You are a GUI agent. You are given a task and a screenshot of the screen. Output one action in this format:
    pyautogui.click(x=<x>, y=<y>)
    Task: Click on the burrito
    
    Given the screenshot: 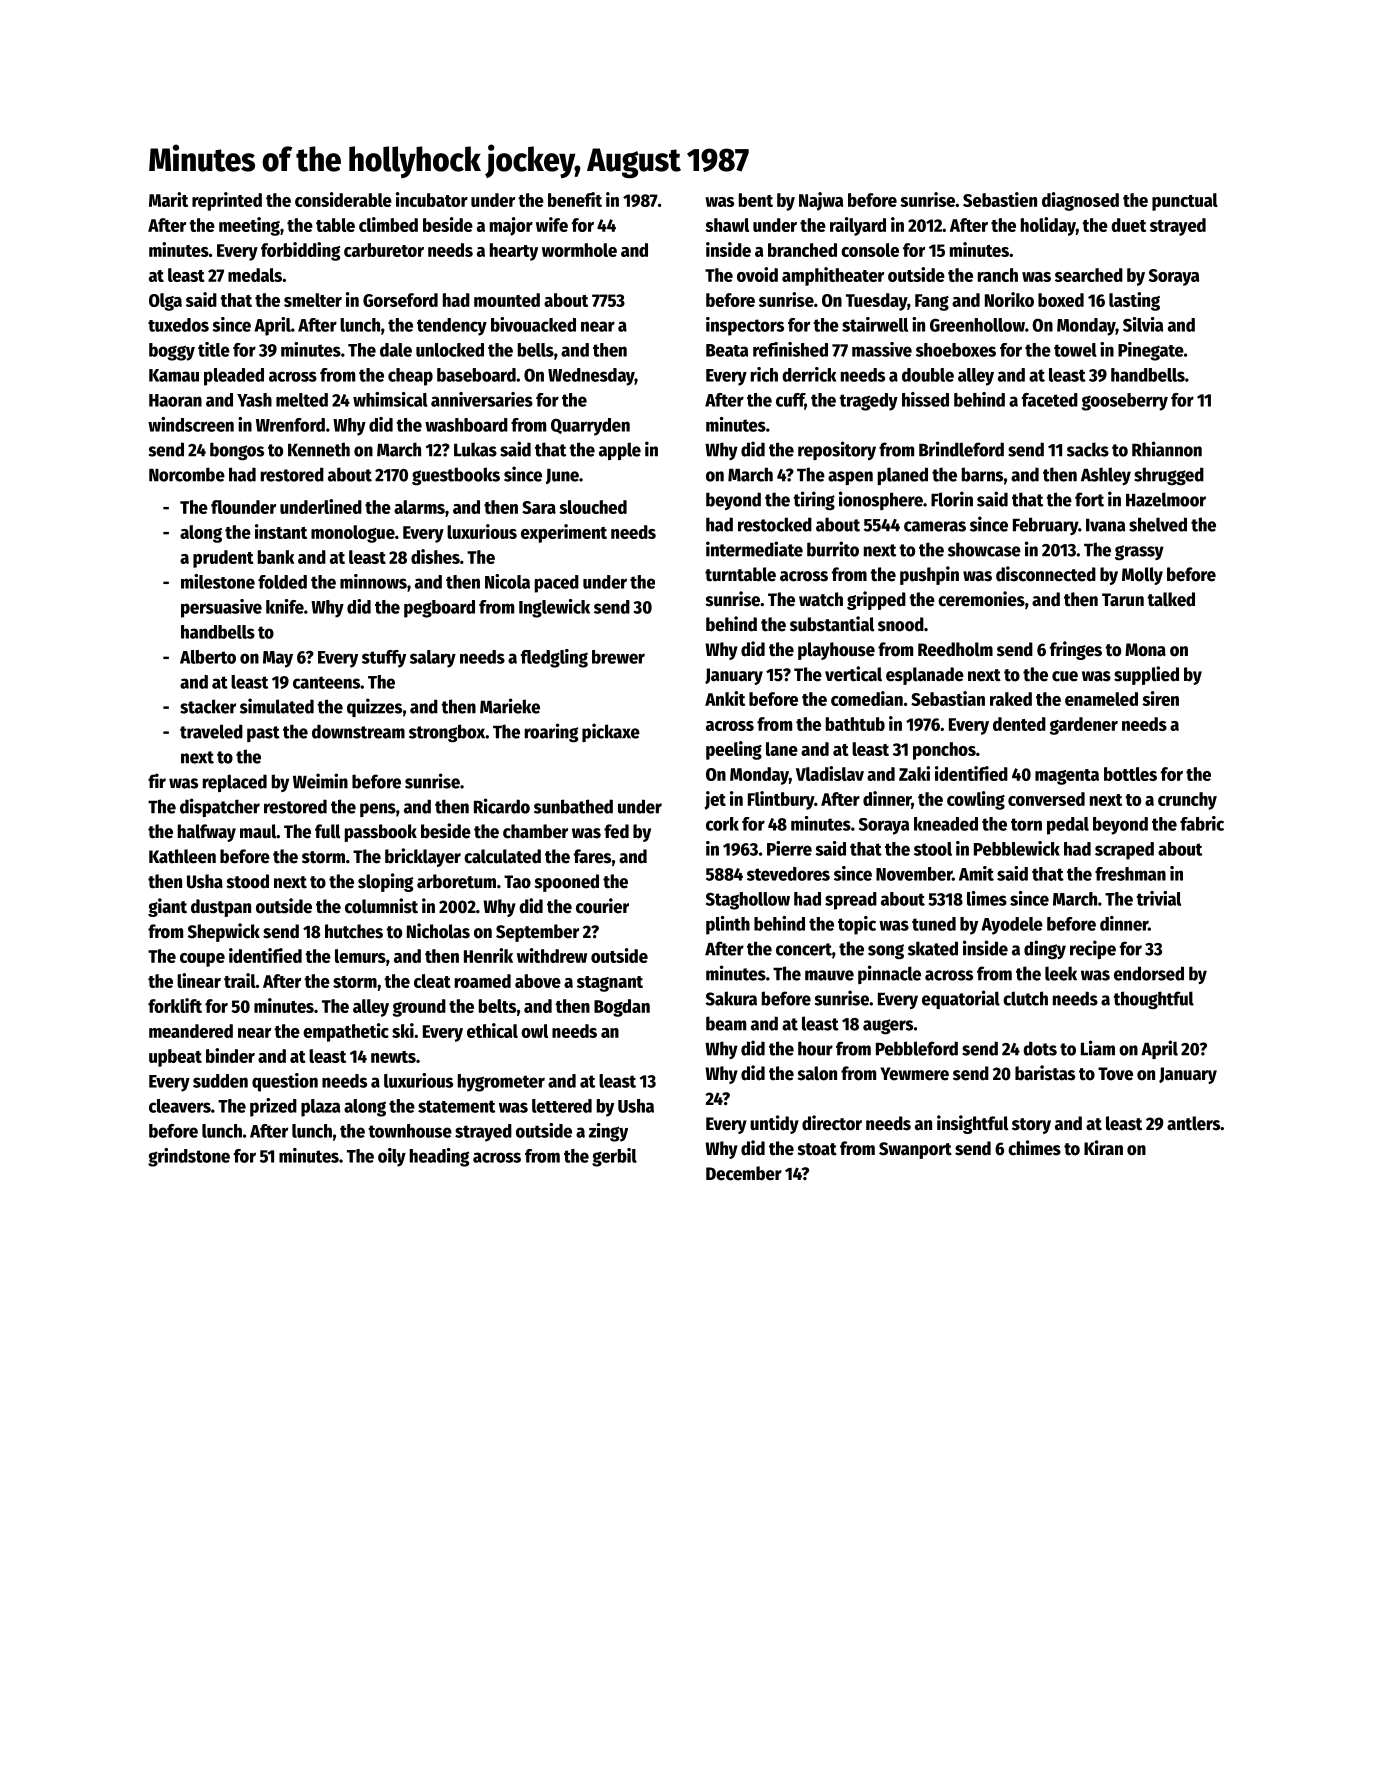 What is the action you would take?
    pyautogui.click(x=833, y=549)
